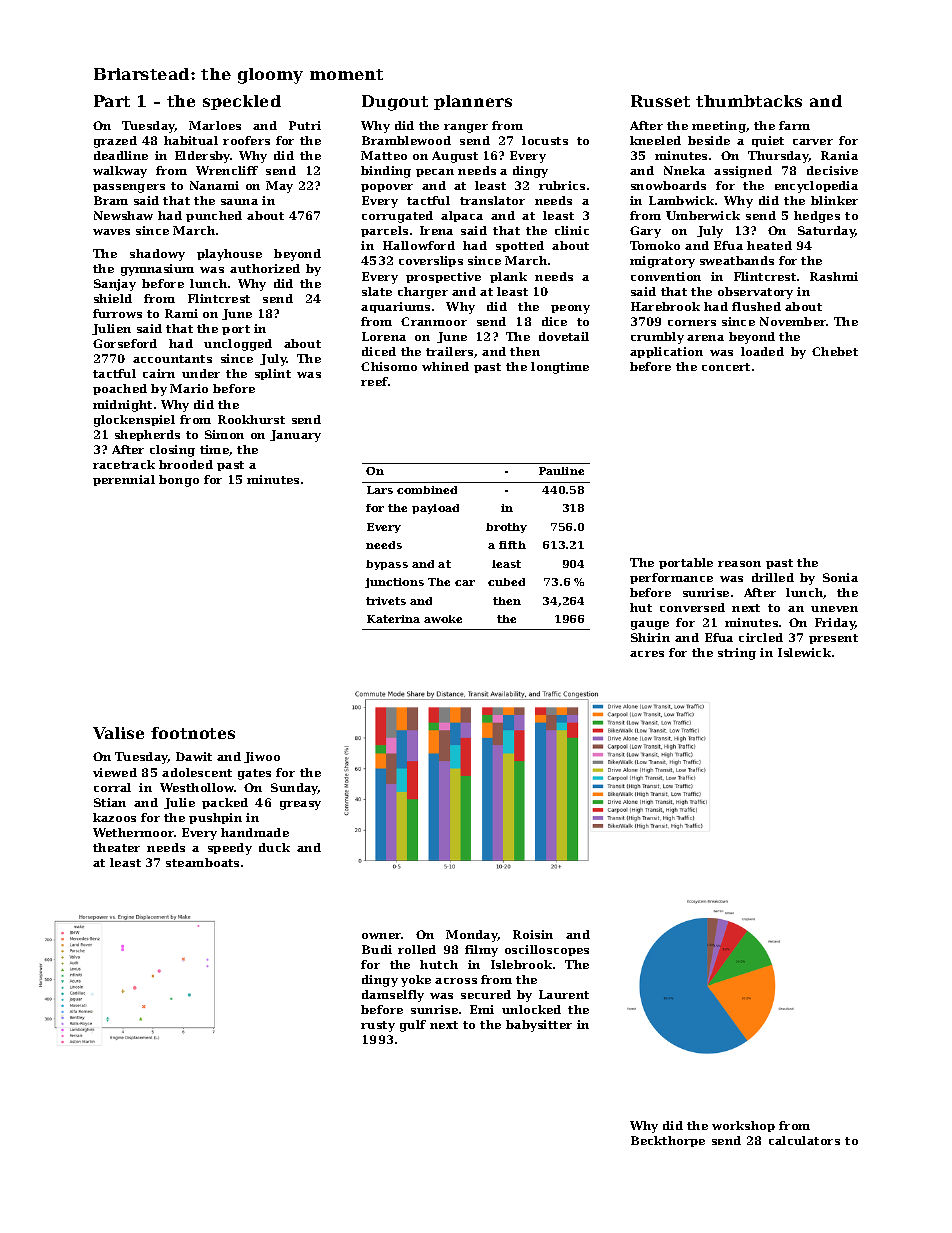 This image has width=952, height=1233. What do you see at coordinates (668, 1141) in the image?
I see `Beckthorpe` at bounding box center [668, 1141].
